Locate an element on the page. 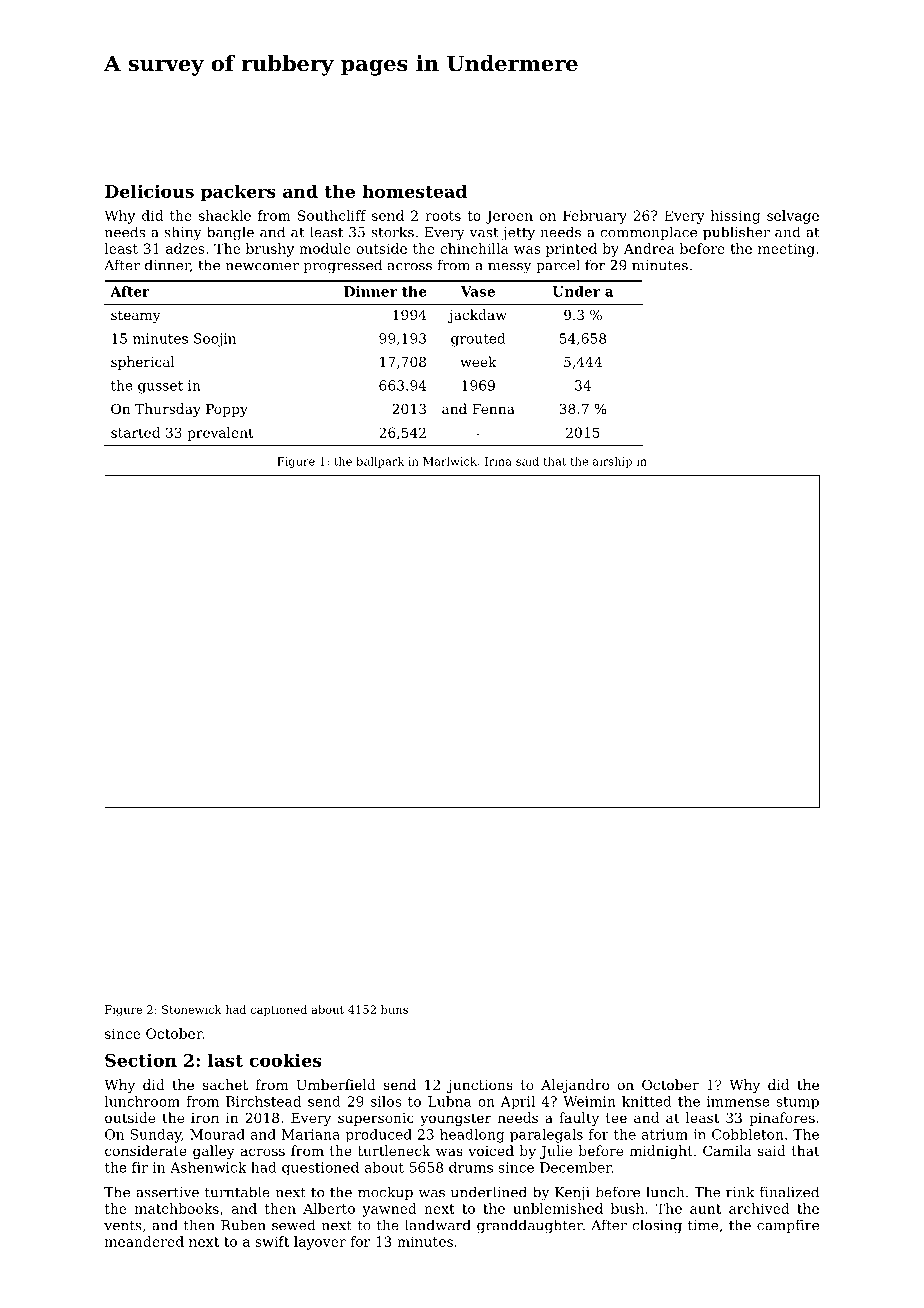 The height and width of the document is (1308, 924). started is located at coordinates (135, 432).
